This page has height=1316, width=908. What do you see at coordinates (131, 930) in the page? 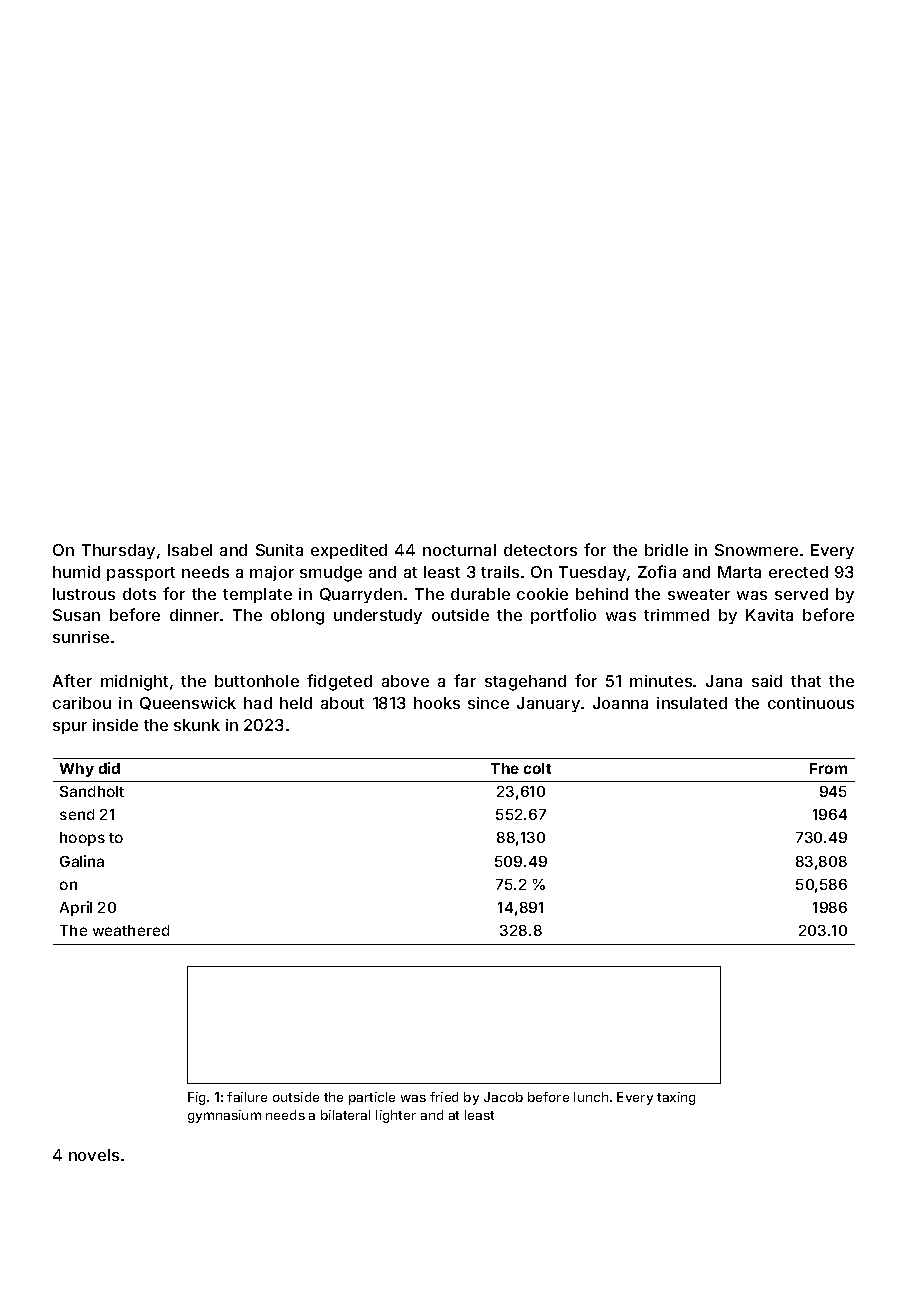
I see `weathered` at bounding box center [131, 930].
